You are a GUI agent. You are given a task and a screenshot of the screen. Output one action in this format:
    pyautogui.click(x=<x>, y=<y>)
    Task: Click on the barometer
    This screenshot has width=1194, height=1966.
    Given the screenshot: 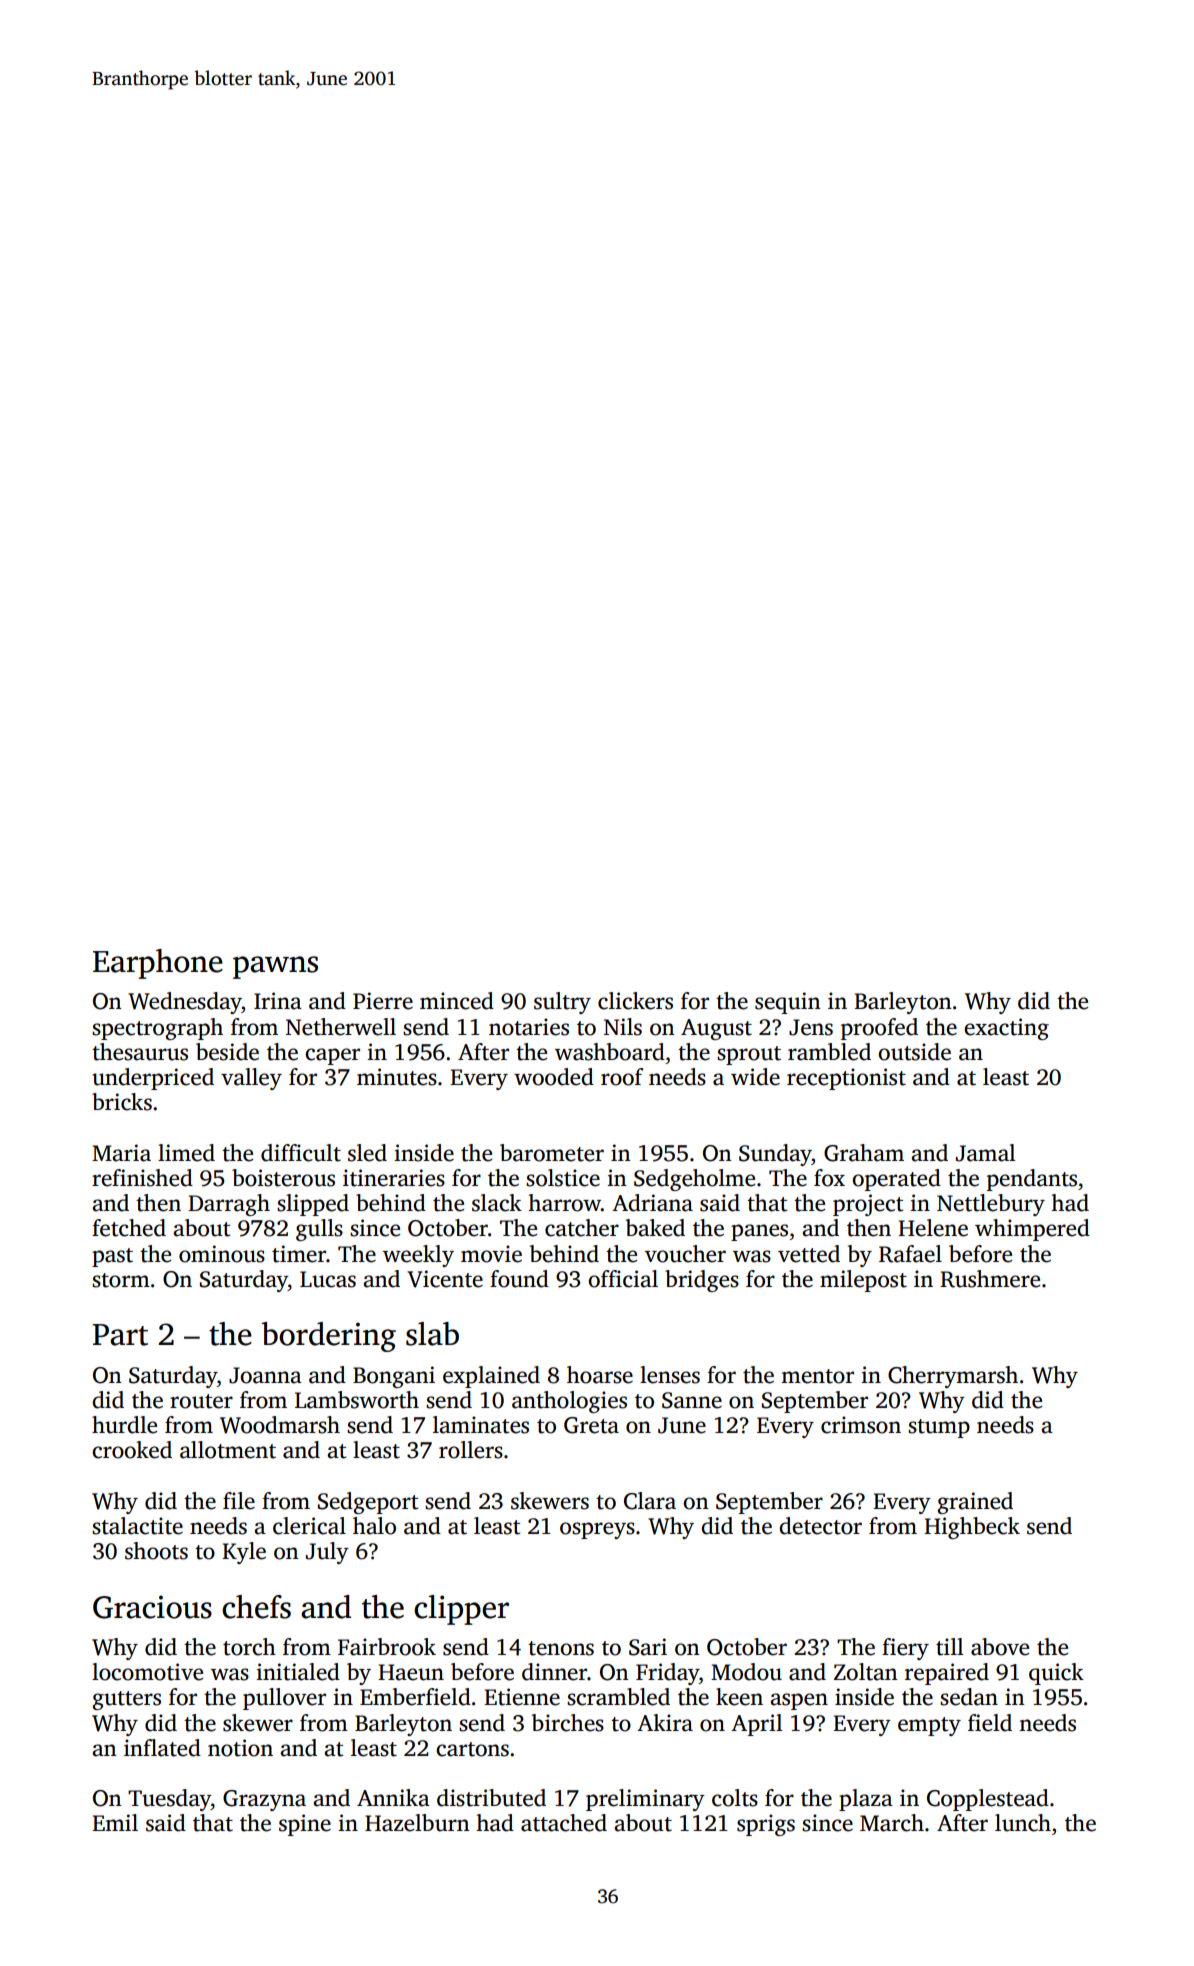 What is the action you would take?
    pyautogui.click(x=552, y=1153)
